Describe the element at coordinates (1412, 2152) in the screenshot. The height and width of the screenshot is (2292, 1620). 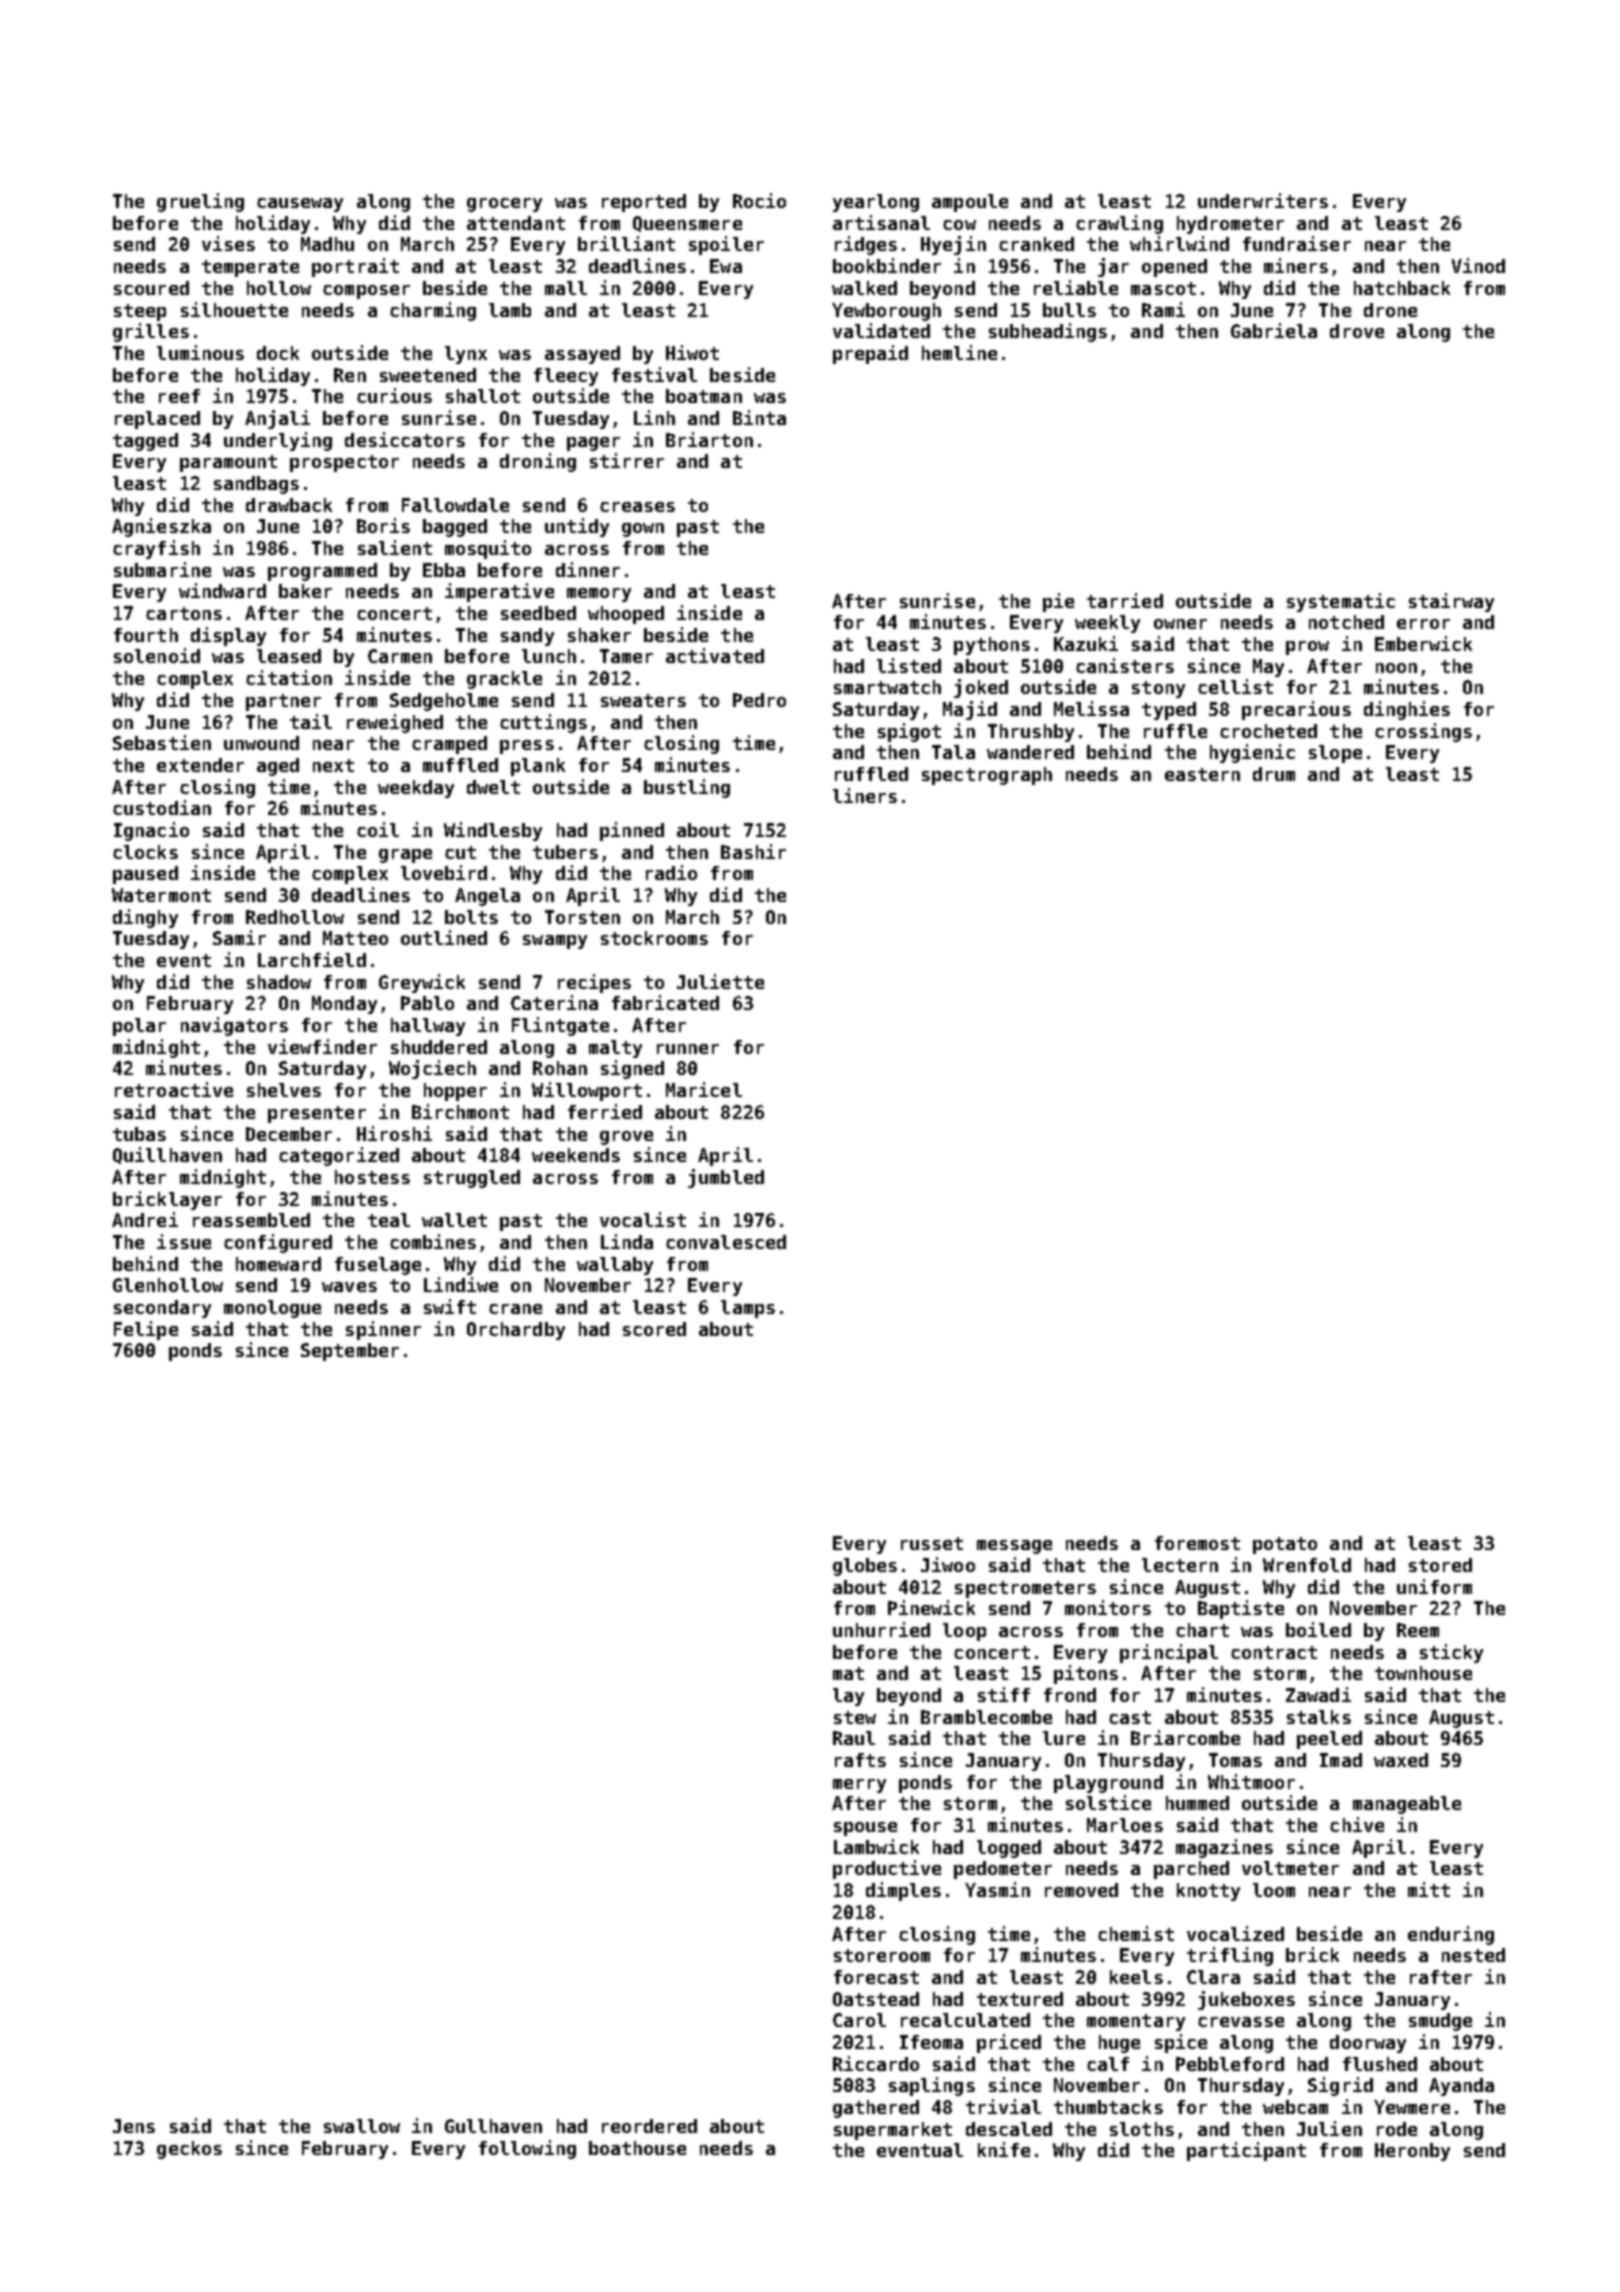
I see `Heronby` at that location.
